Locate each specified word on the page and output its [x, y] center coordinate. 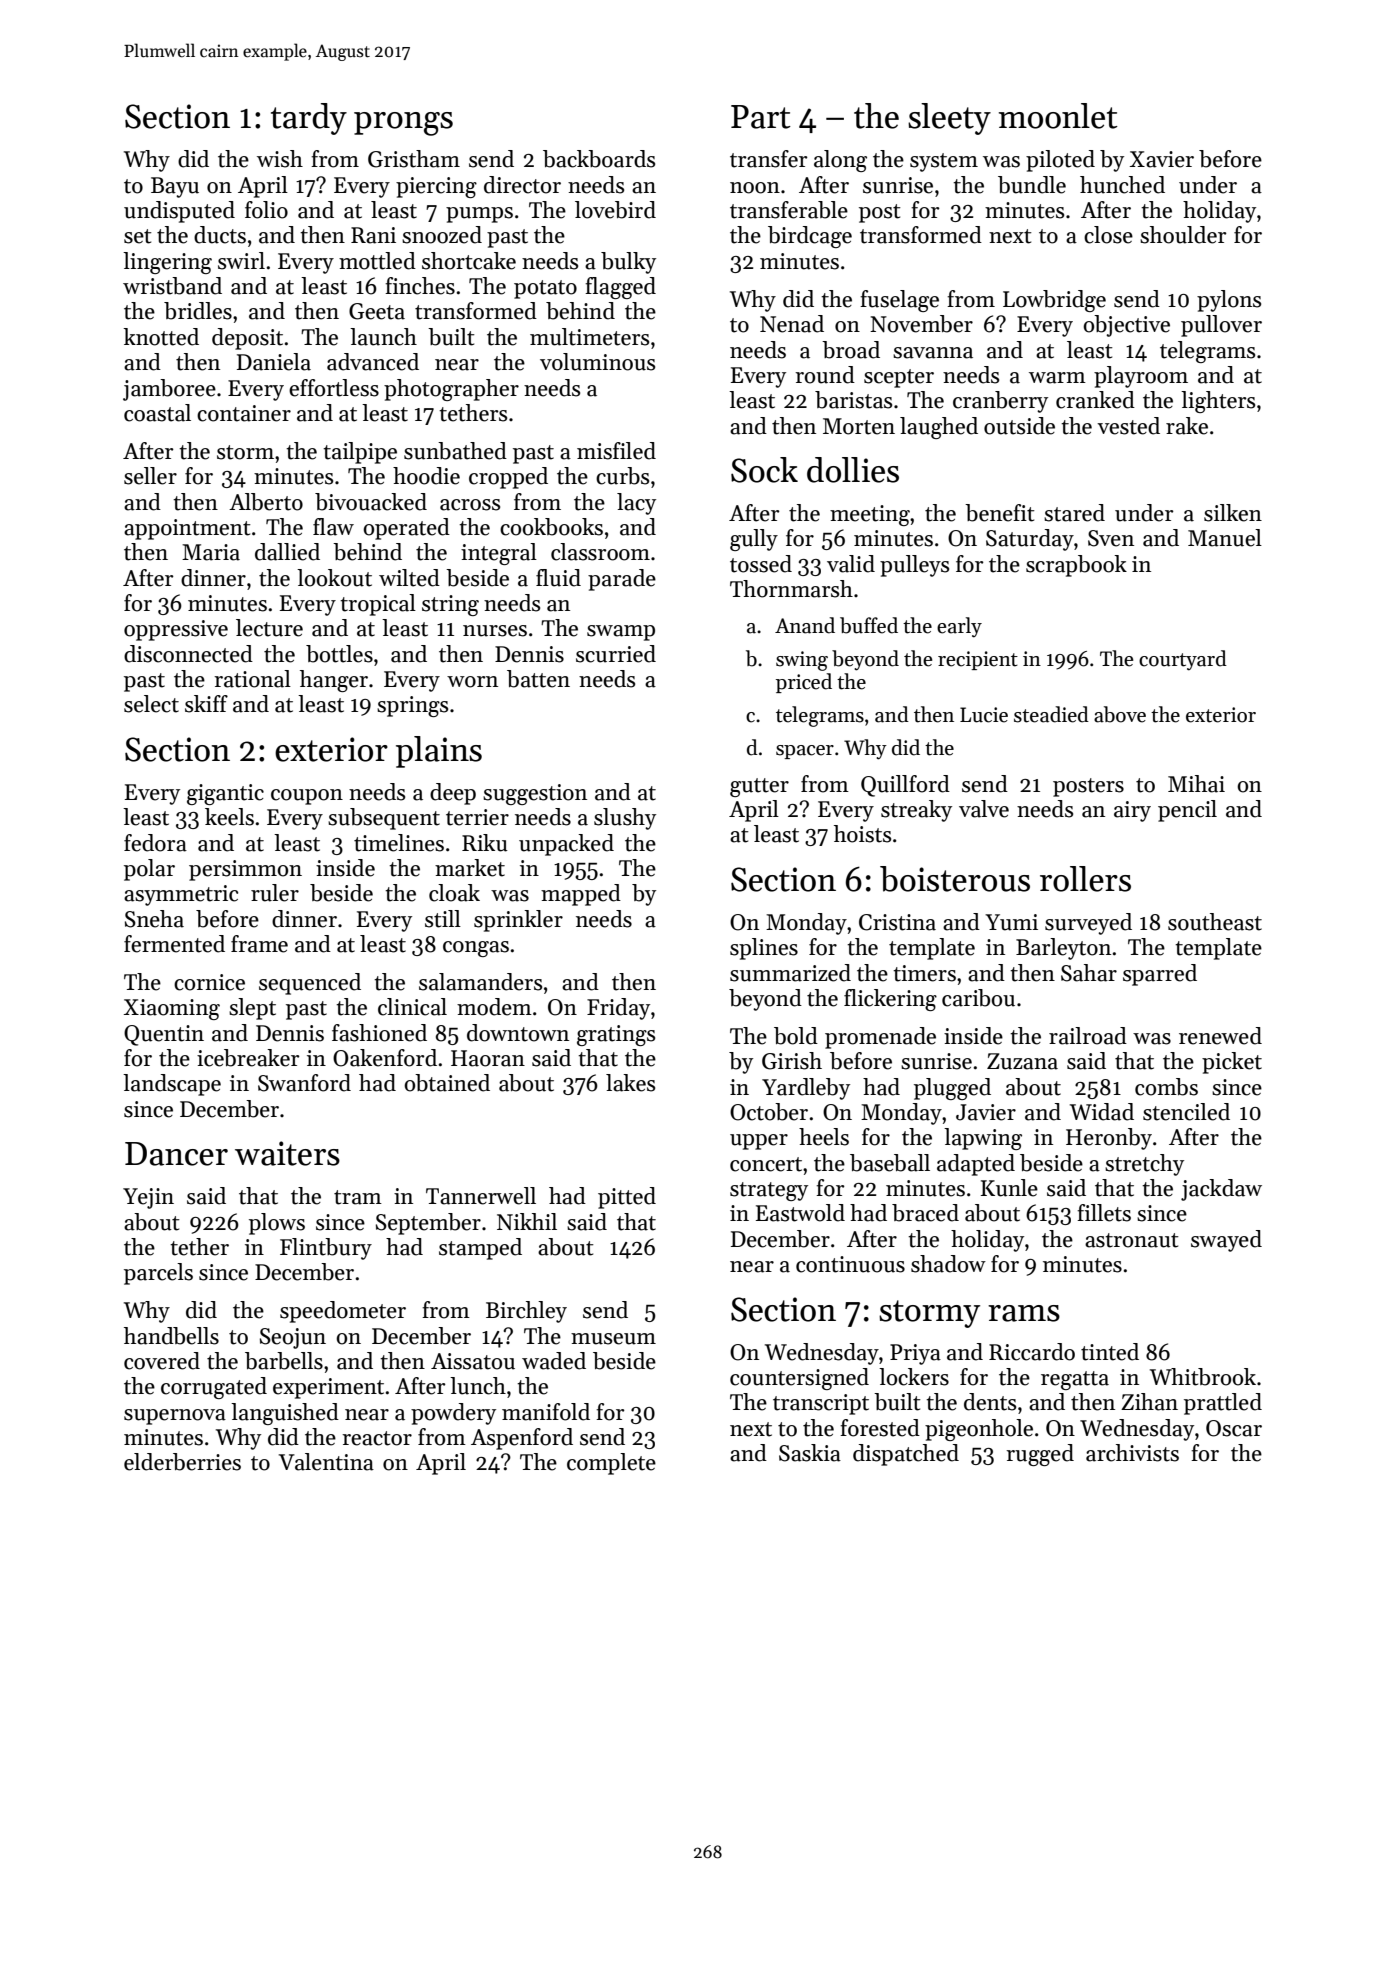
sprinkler [518, 921]
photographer [451, 390]
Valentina [326, 1462]
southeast [1215, 922]
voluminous [597, 362]
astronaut [1132, 1240]
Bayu [175, 187]
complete [611, 1464]
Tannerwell [481, 1196]
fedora [155, 843]
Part [761, 117]
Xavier [1162, 159]
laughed [939, 428]
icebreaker [248, 1058]
